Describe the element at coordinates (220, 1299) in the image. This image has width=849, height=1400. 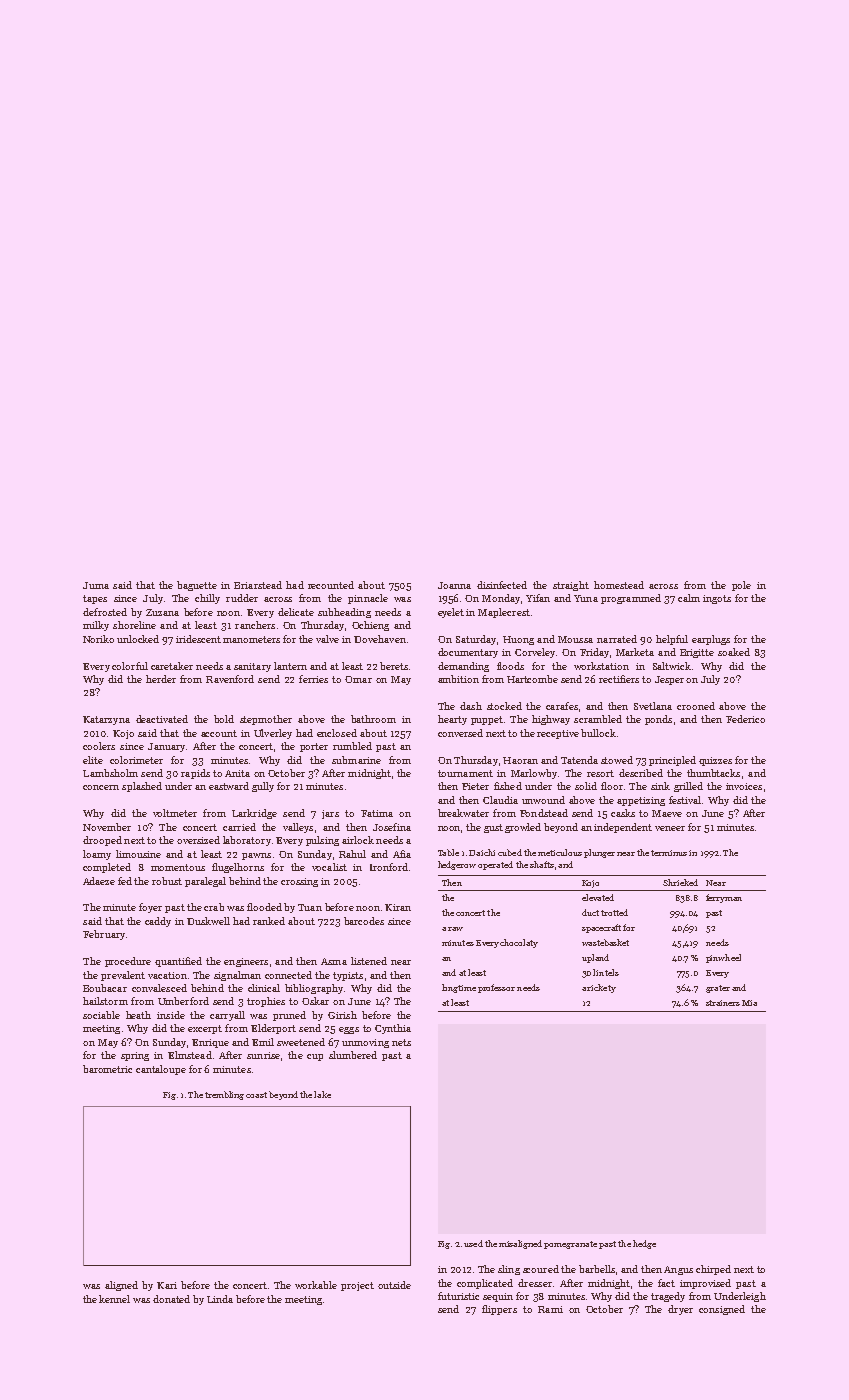
I see `Linda` at that location.
